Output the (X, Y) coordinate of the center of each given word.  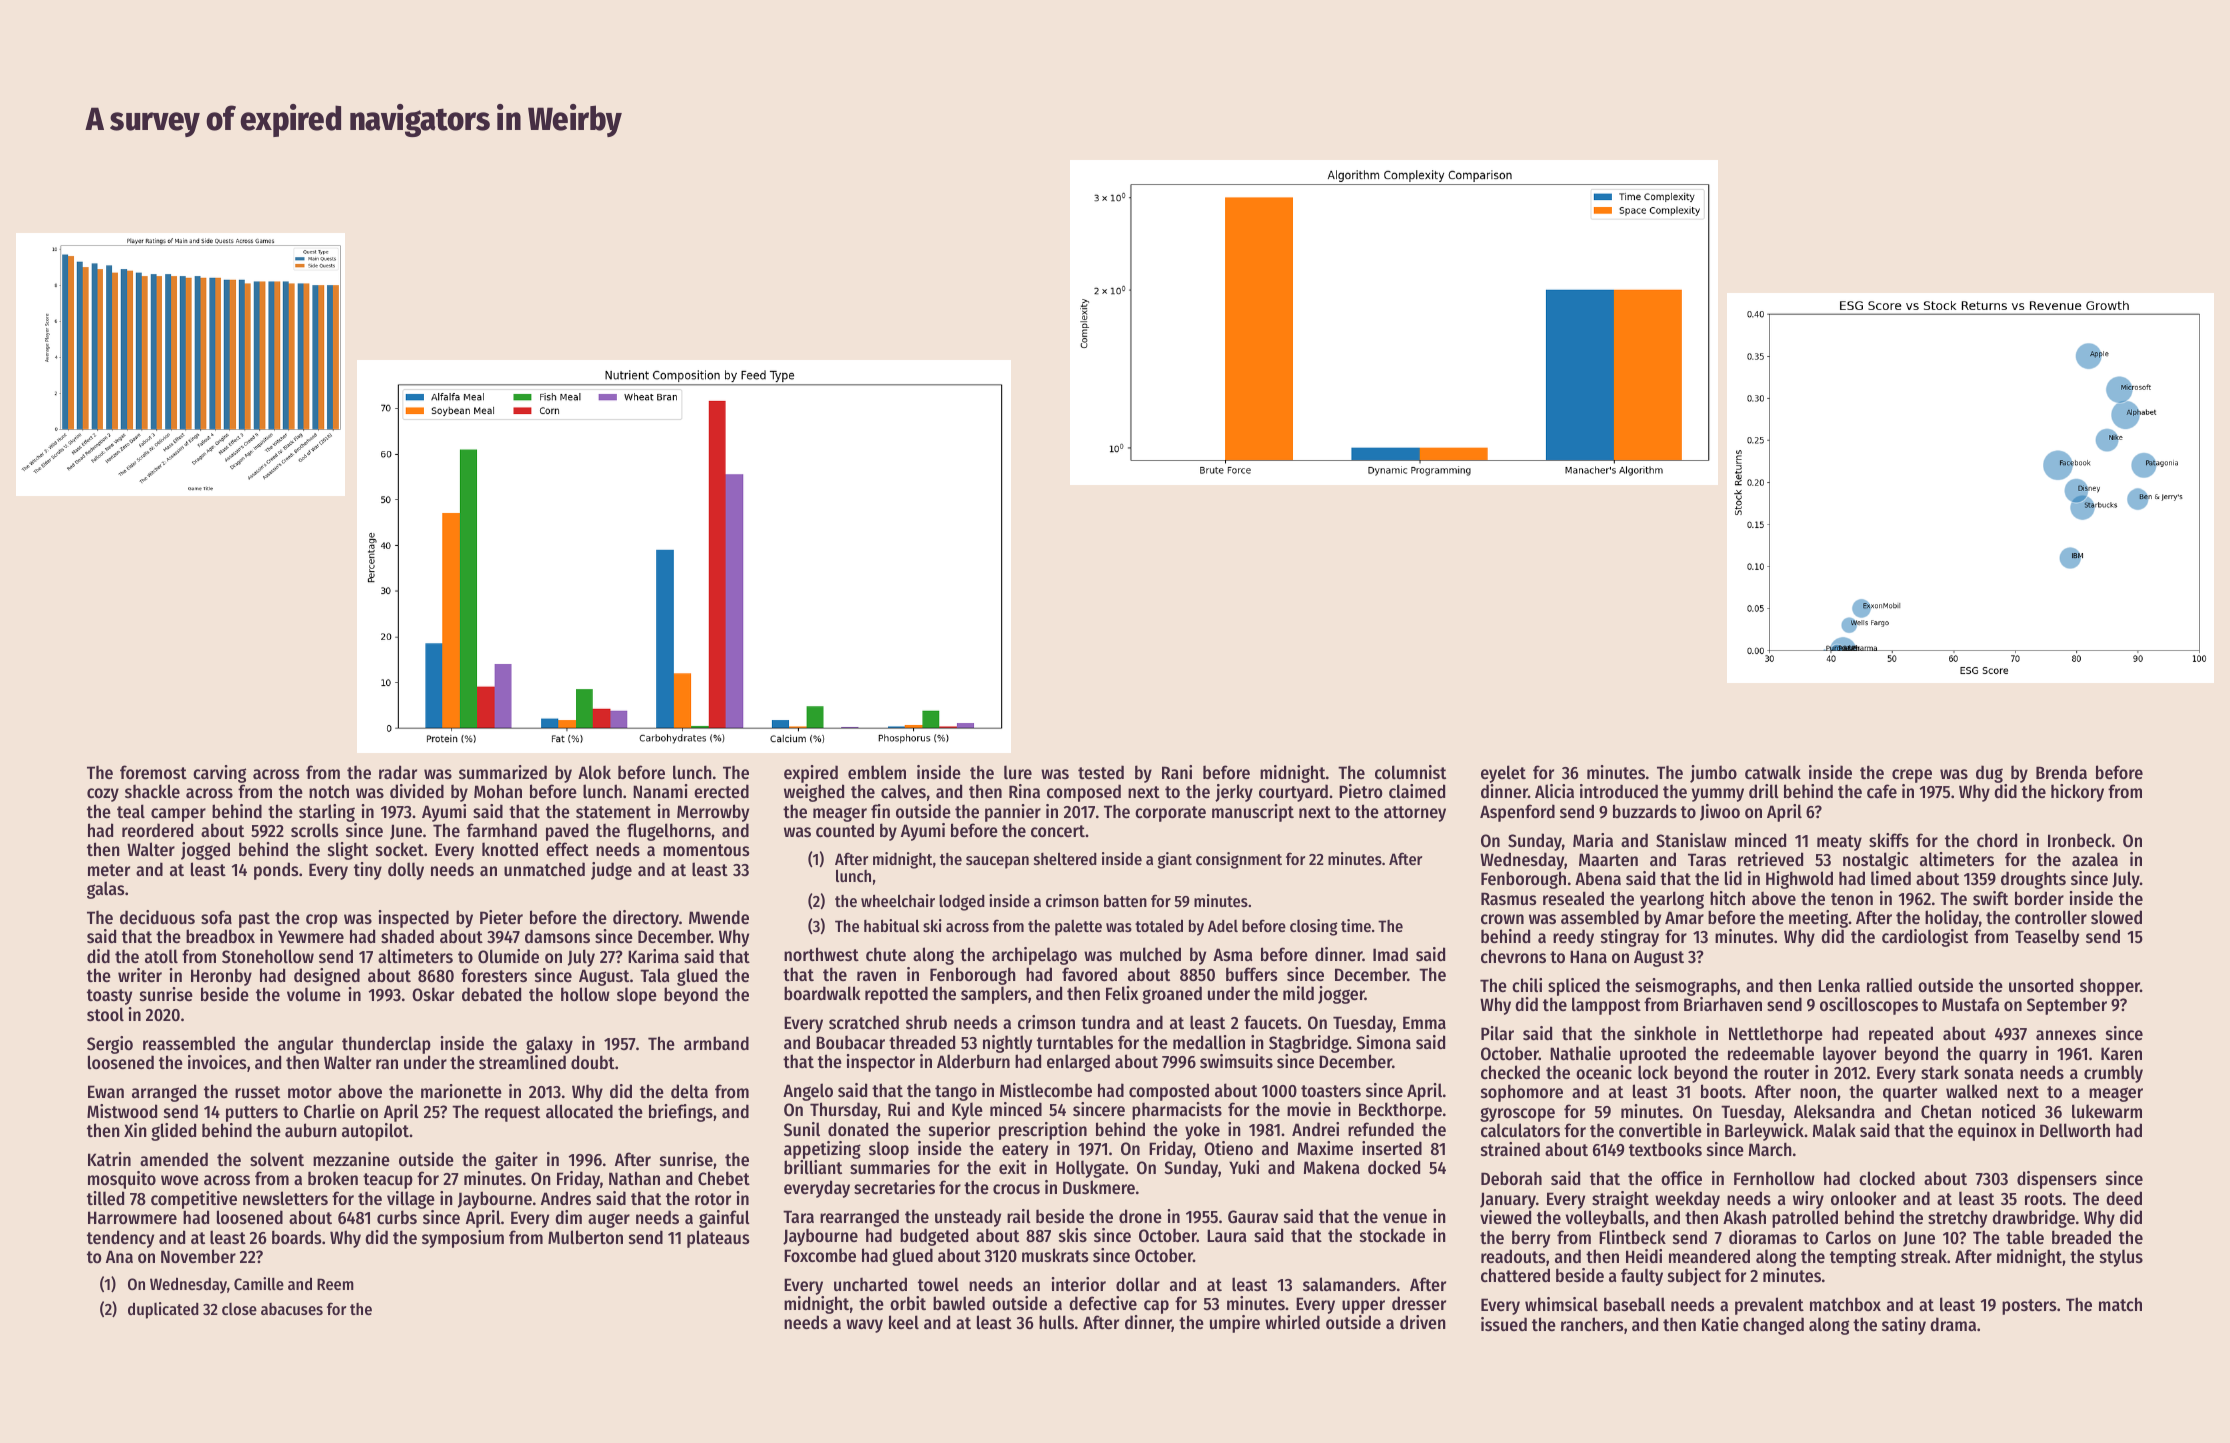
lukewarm (2107, 1111)
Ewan (106, 1091)
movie (1309, 1109)
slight (348, 851)
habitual (891, 925)
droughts (2033, 880)
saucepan (997, 862)
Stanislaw (1691, 840)
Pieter (501, 917)
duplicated (163, 1310)
